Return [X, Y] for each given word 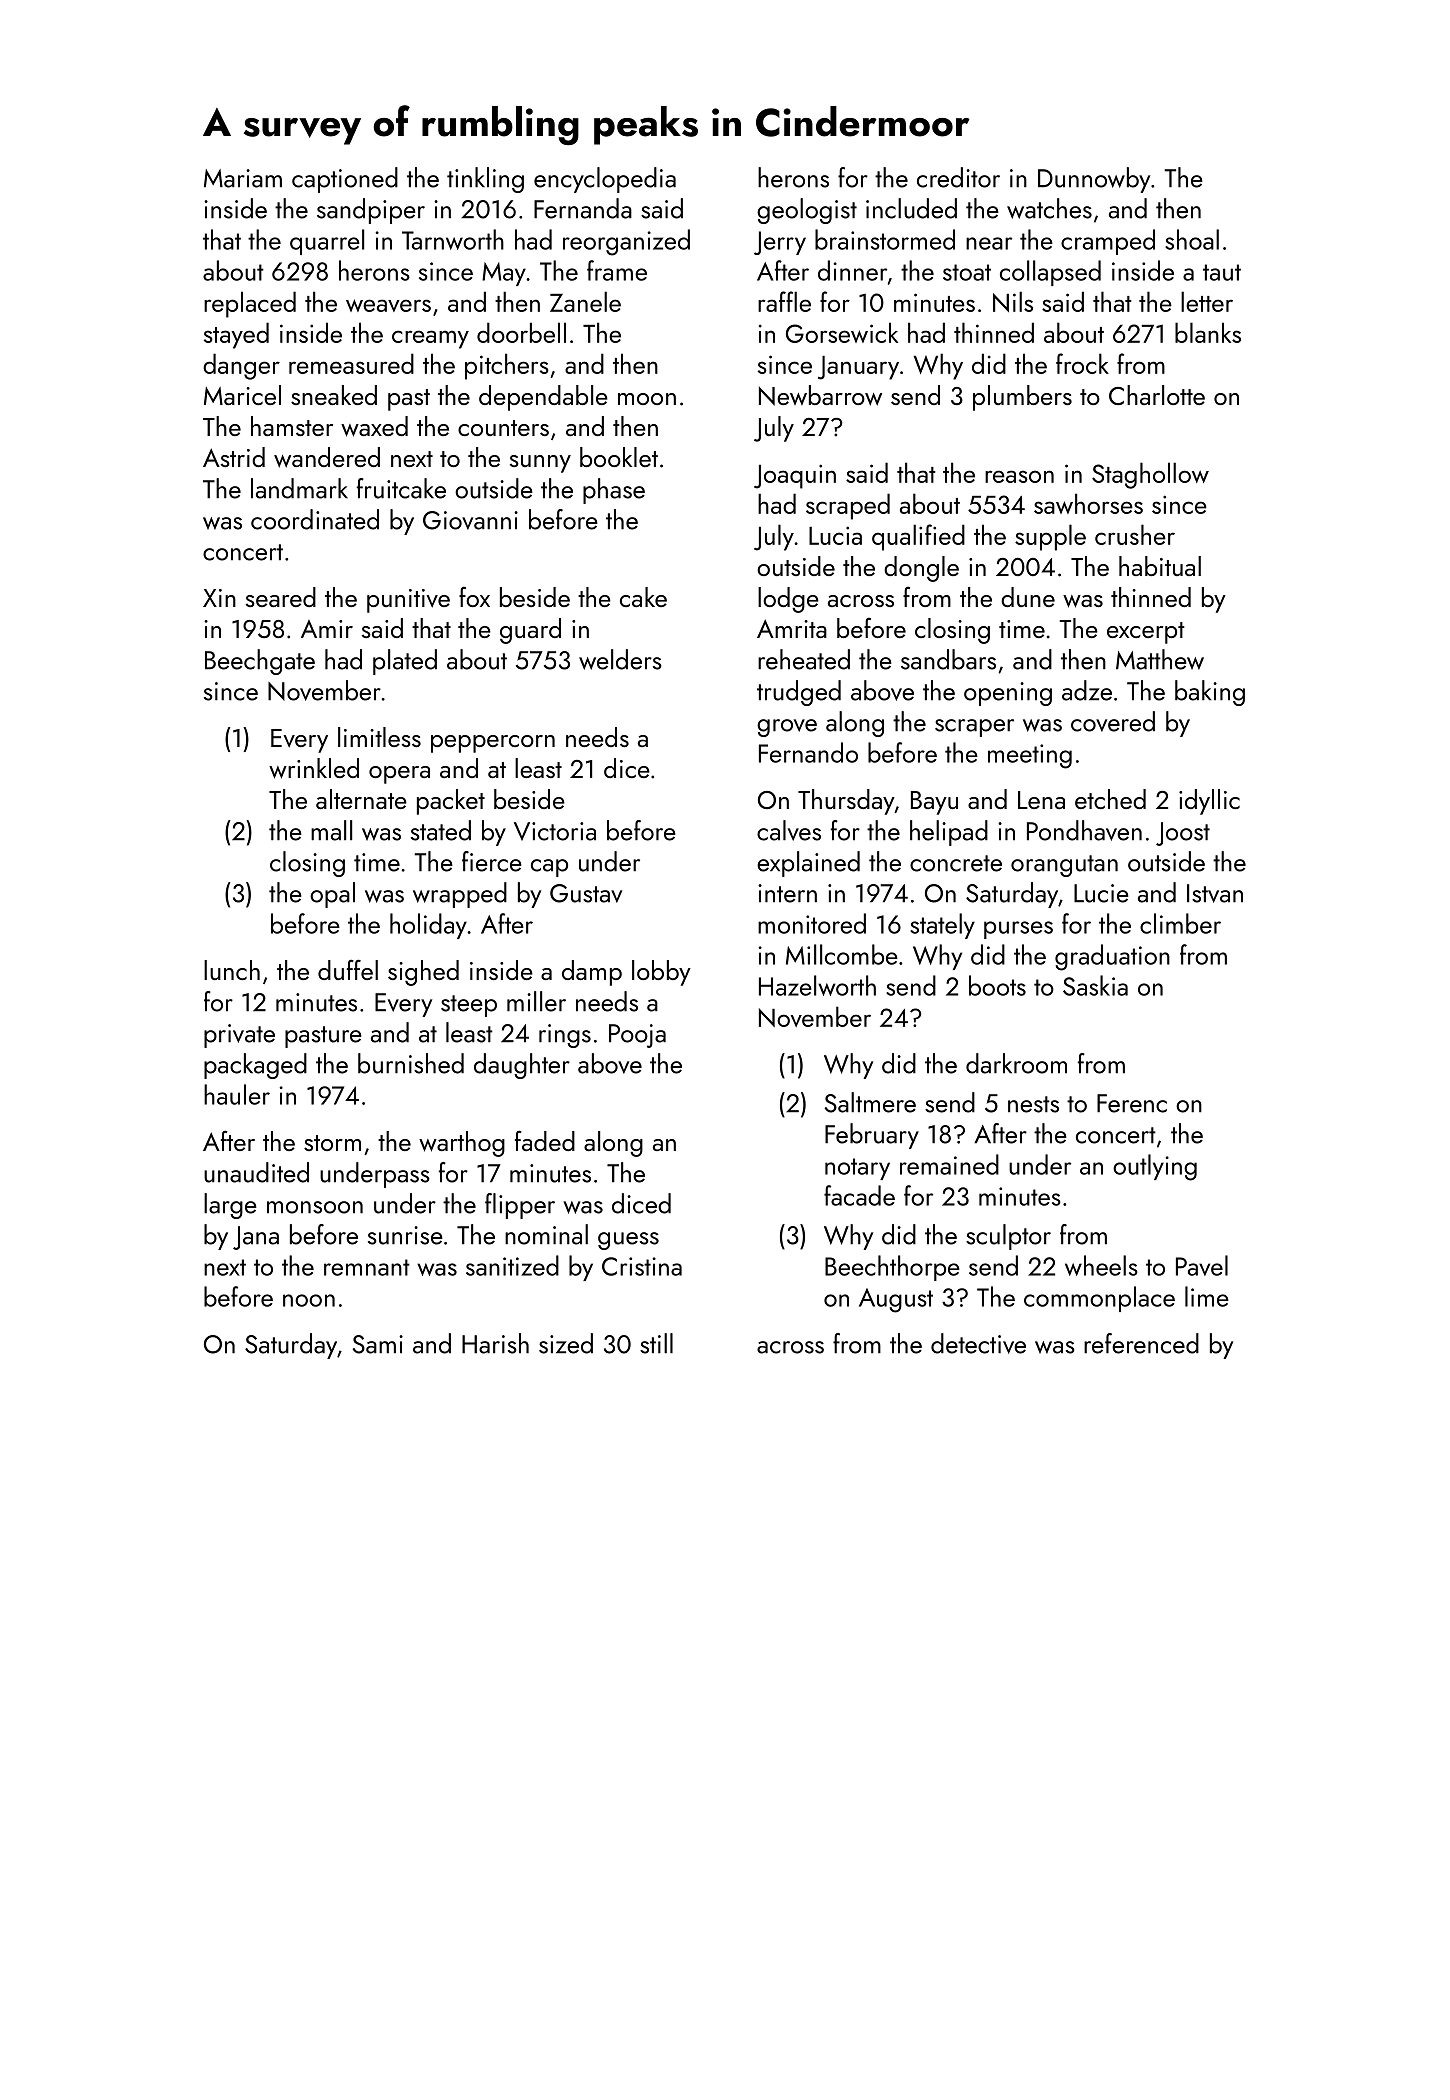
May [504, 274]
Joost [1183, 834]
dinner [852, 270]
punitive [408, 601]
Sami [378, 1344]
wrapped [460, 895]
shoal [1192, 239]
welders [620, 659]
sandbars [948, 659]
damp [592, 973]
